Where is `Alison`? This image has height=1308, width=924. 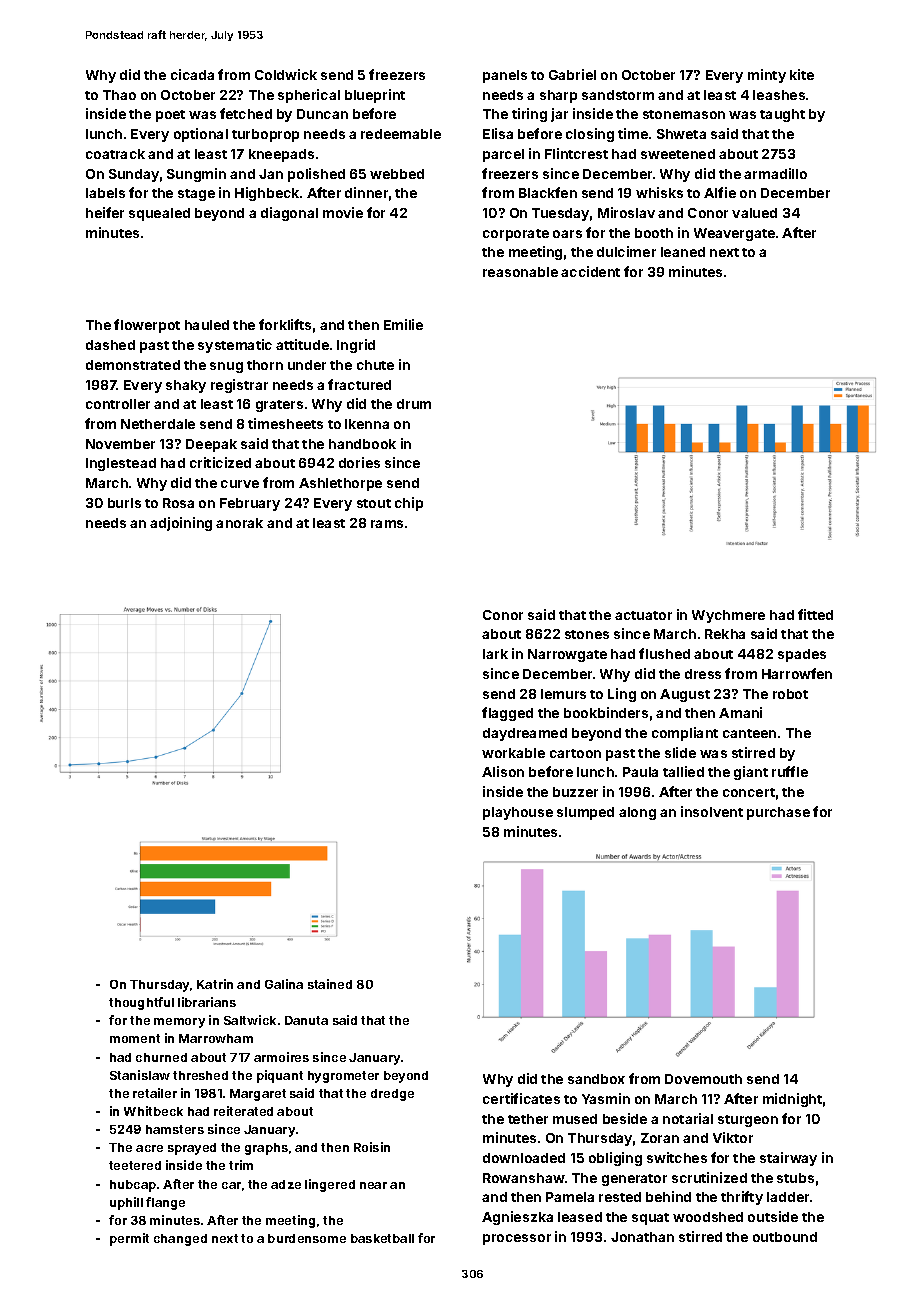
Alison is located at coordinates (503, 771).
